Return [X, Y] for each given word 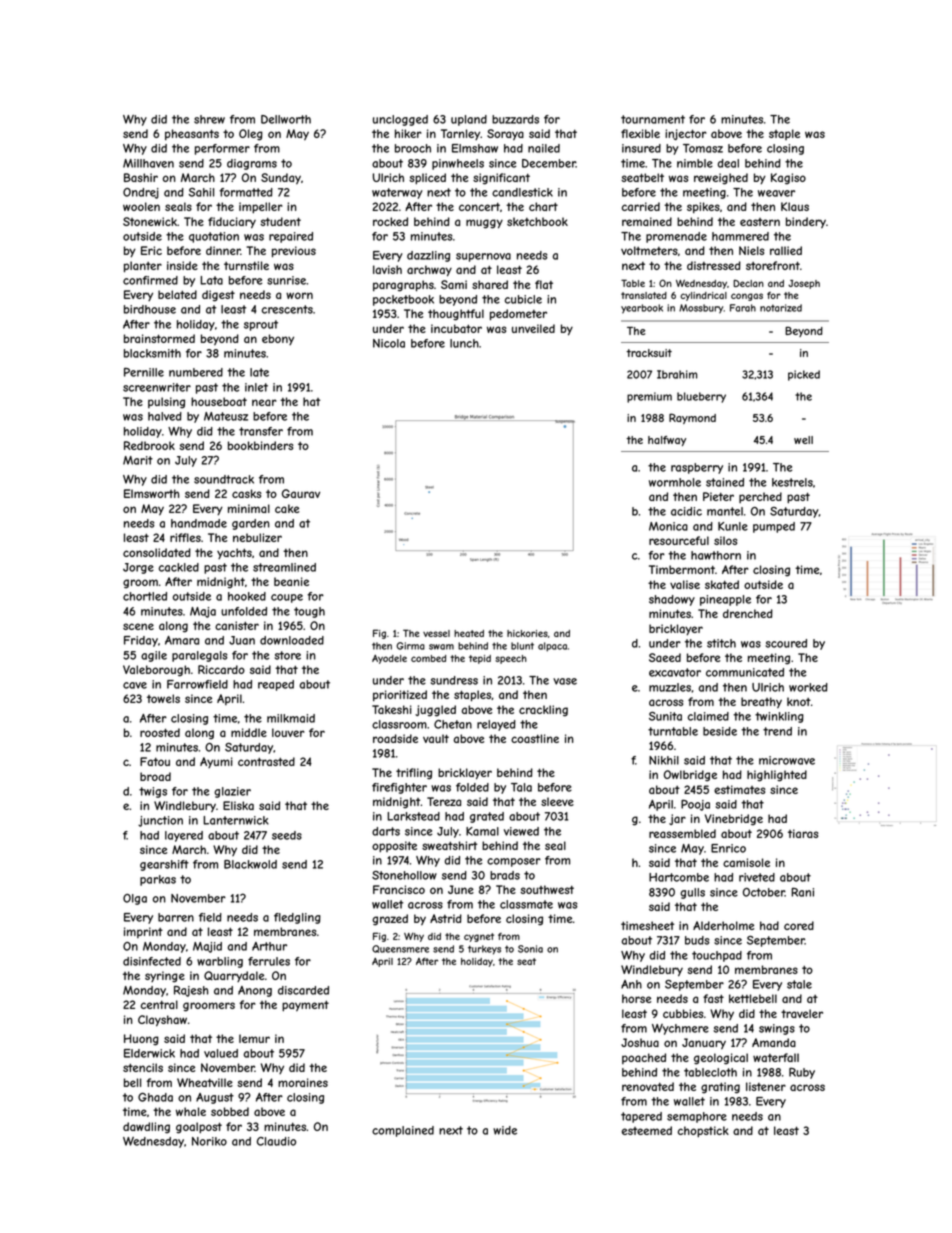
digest [218, 296]
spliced [427, 179]
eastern [760, 222]
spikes [703, 207]
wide [505, 1130]
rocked [390, 221]
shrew [209, 119]
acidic [686, 511]
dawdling [146, 1128]
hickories [527, 633]
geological [721, 1059]
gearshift [164, 865]
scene [138, 626]
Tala [521, 787]
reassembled [682, 833]
